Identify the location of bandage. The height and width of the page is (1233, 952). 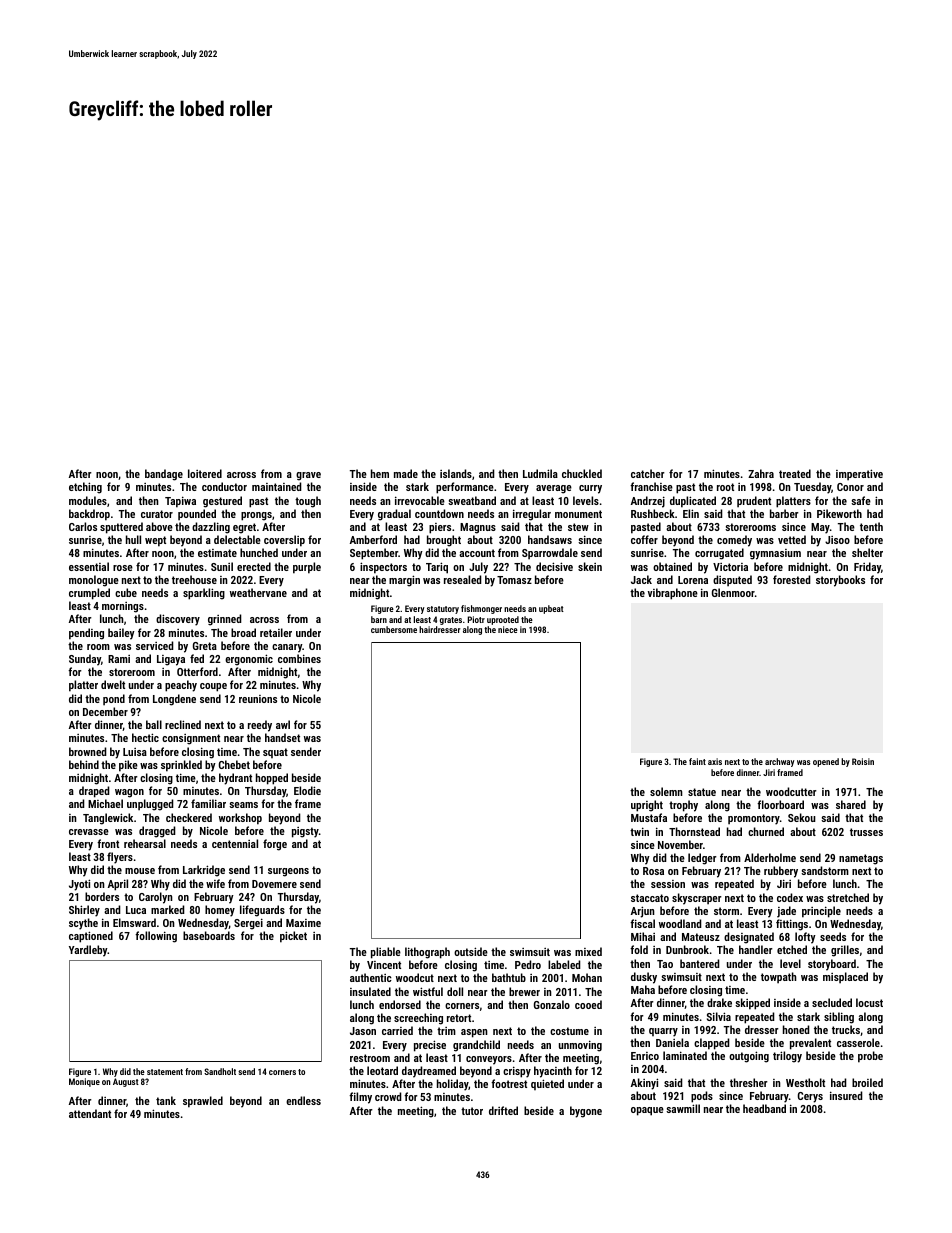
(164, 475).
